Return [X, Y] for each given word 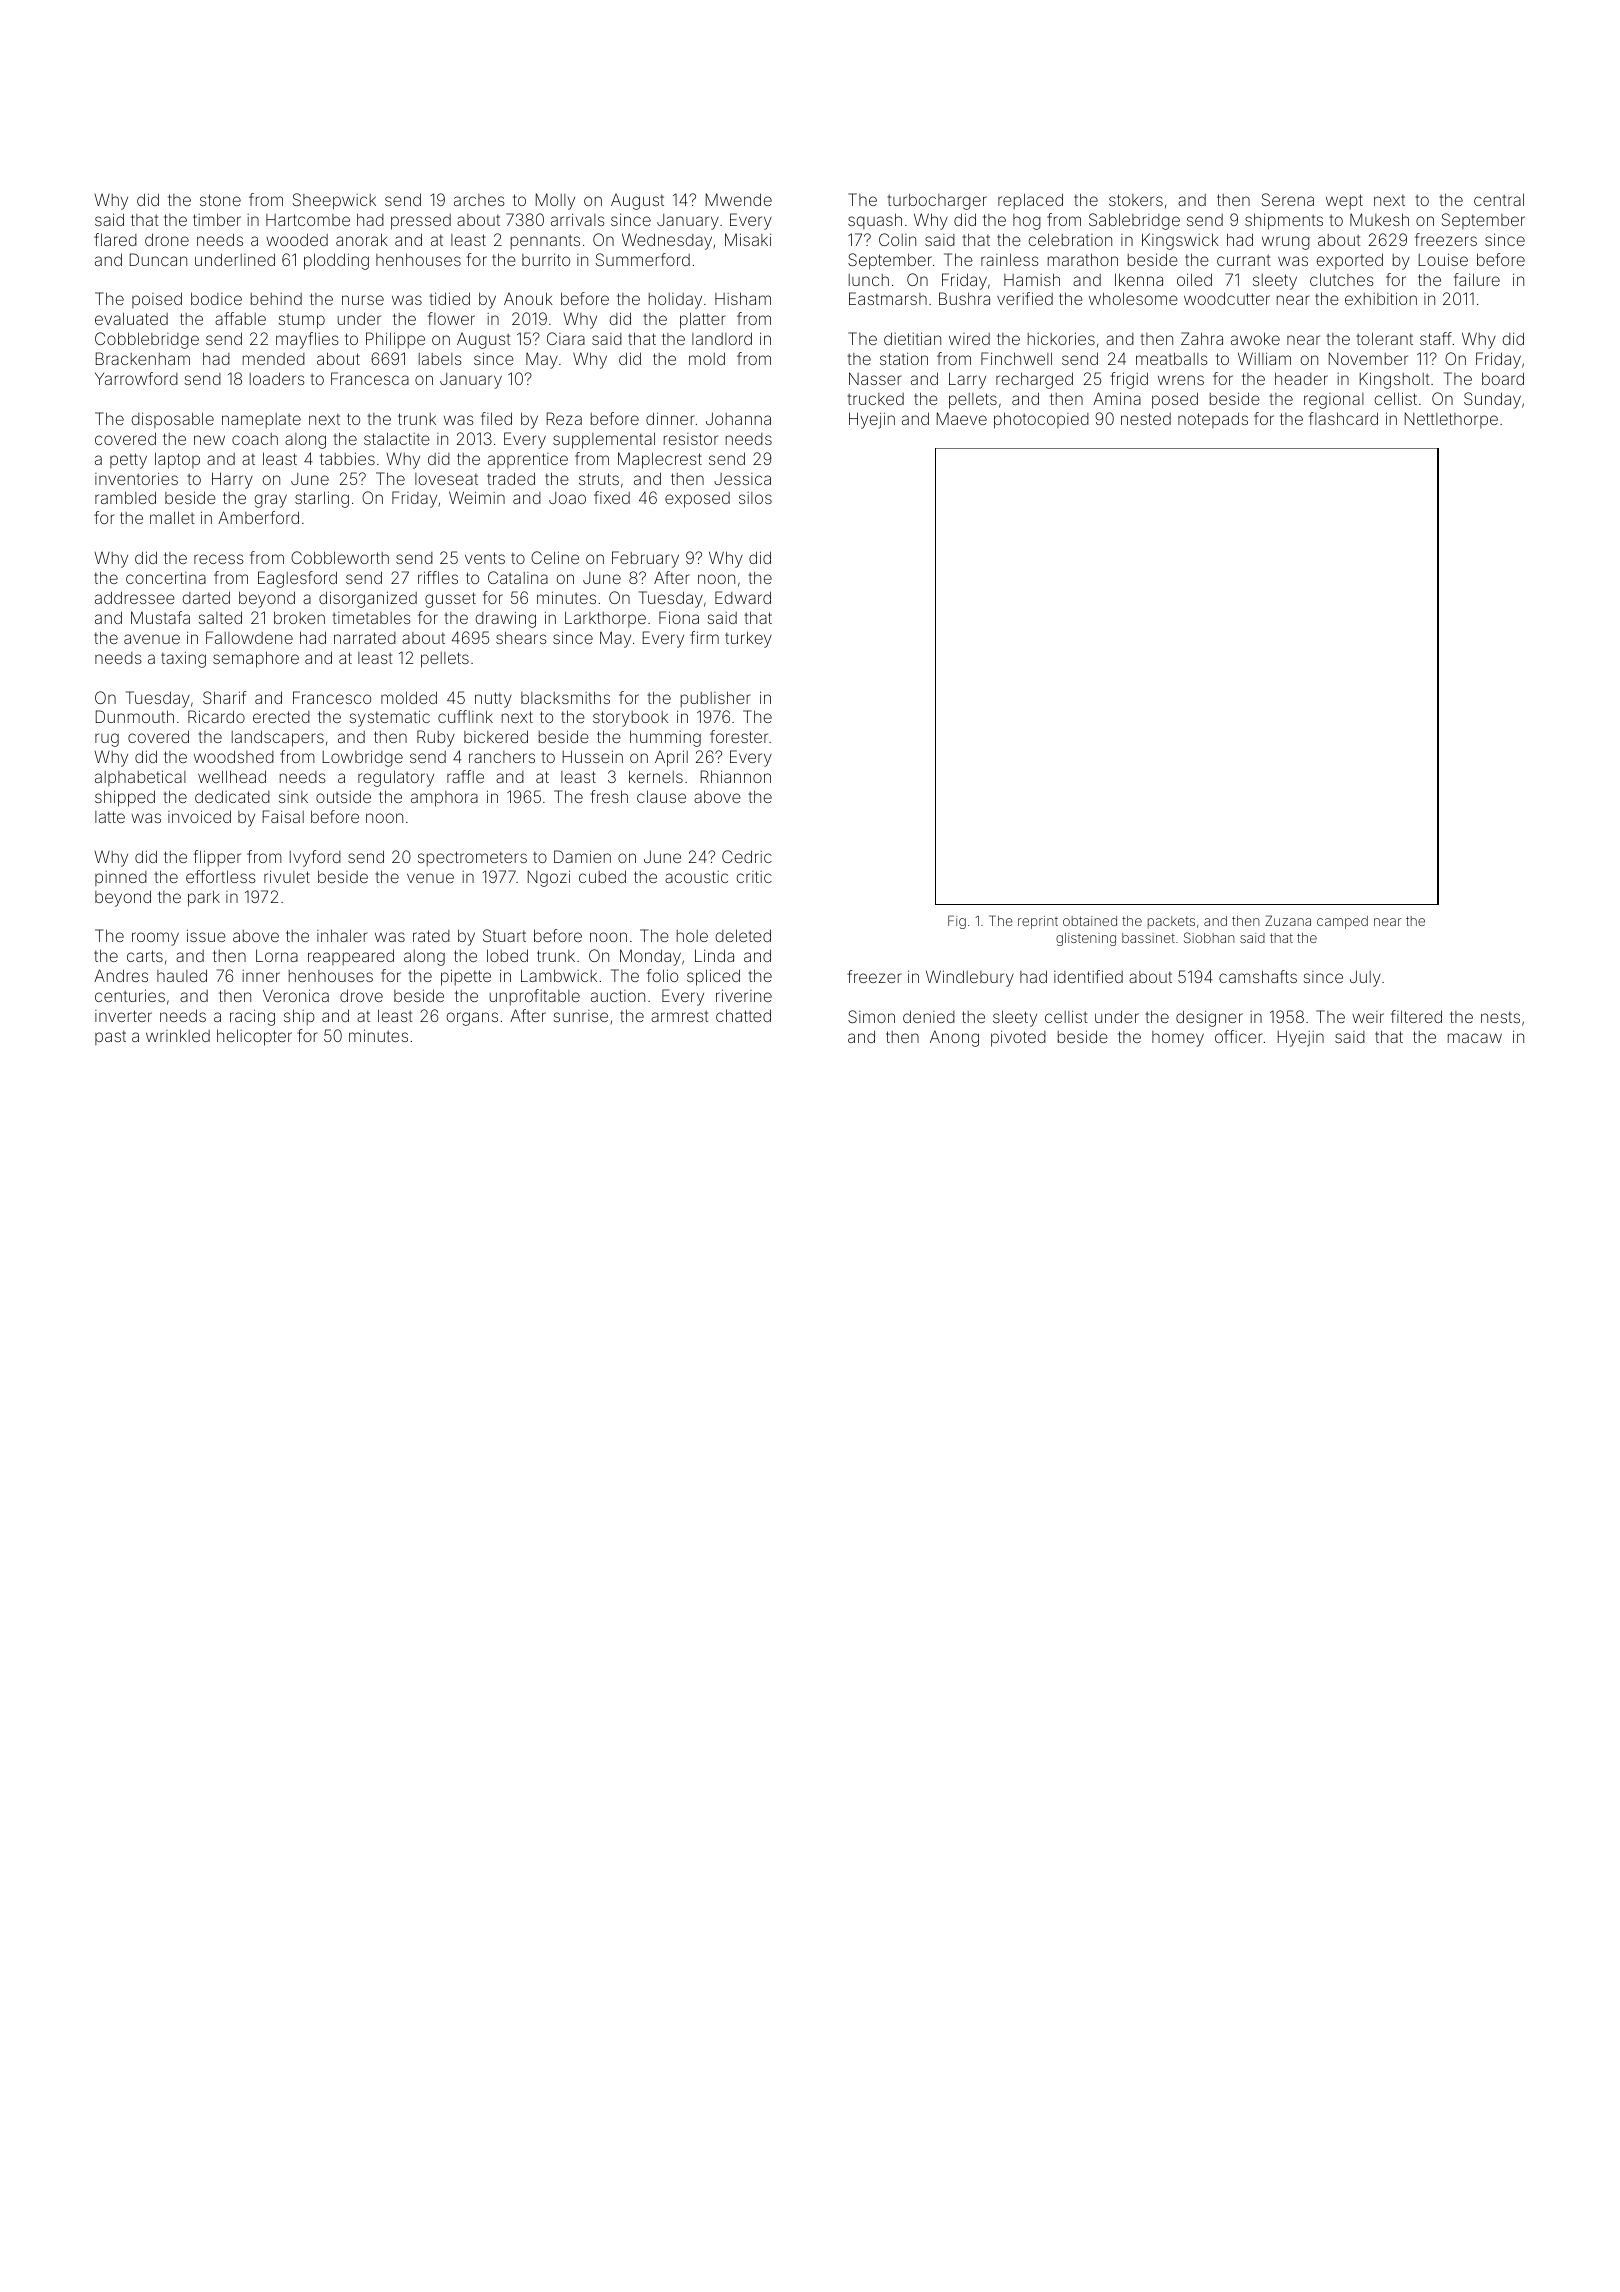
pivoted [1018, 1038]
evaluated [131, 318]
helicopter [254, 1037]
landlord [722, 338]
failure [1477, 279]
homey [1178, 1039]
